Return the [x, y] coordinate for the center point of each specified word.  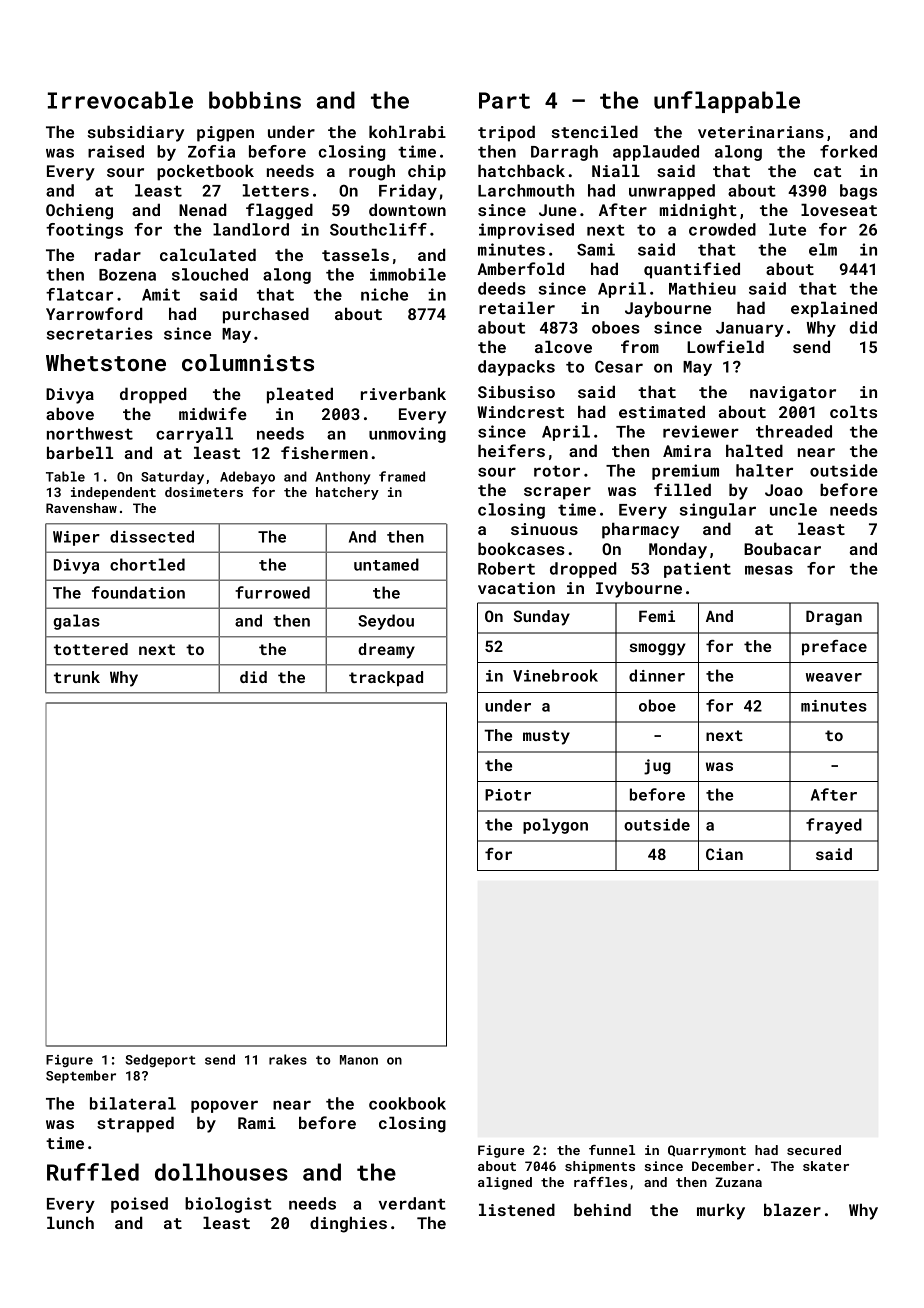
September [81, 1076]
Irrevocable [120, 100]
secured [814, 1150]
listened [517, 1209]
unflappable [727, 102]
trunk [77, 677]
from [640, 346]
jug [657, 767]
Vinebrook [555, 675]
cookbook [407, 1103]
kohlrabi [407, 131]
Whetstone [106, 362]
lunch [70, 1222]
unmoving [407, 435]
